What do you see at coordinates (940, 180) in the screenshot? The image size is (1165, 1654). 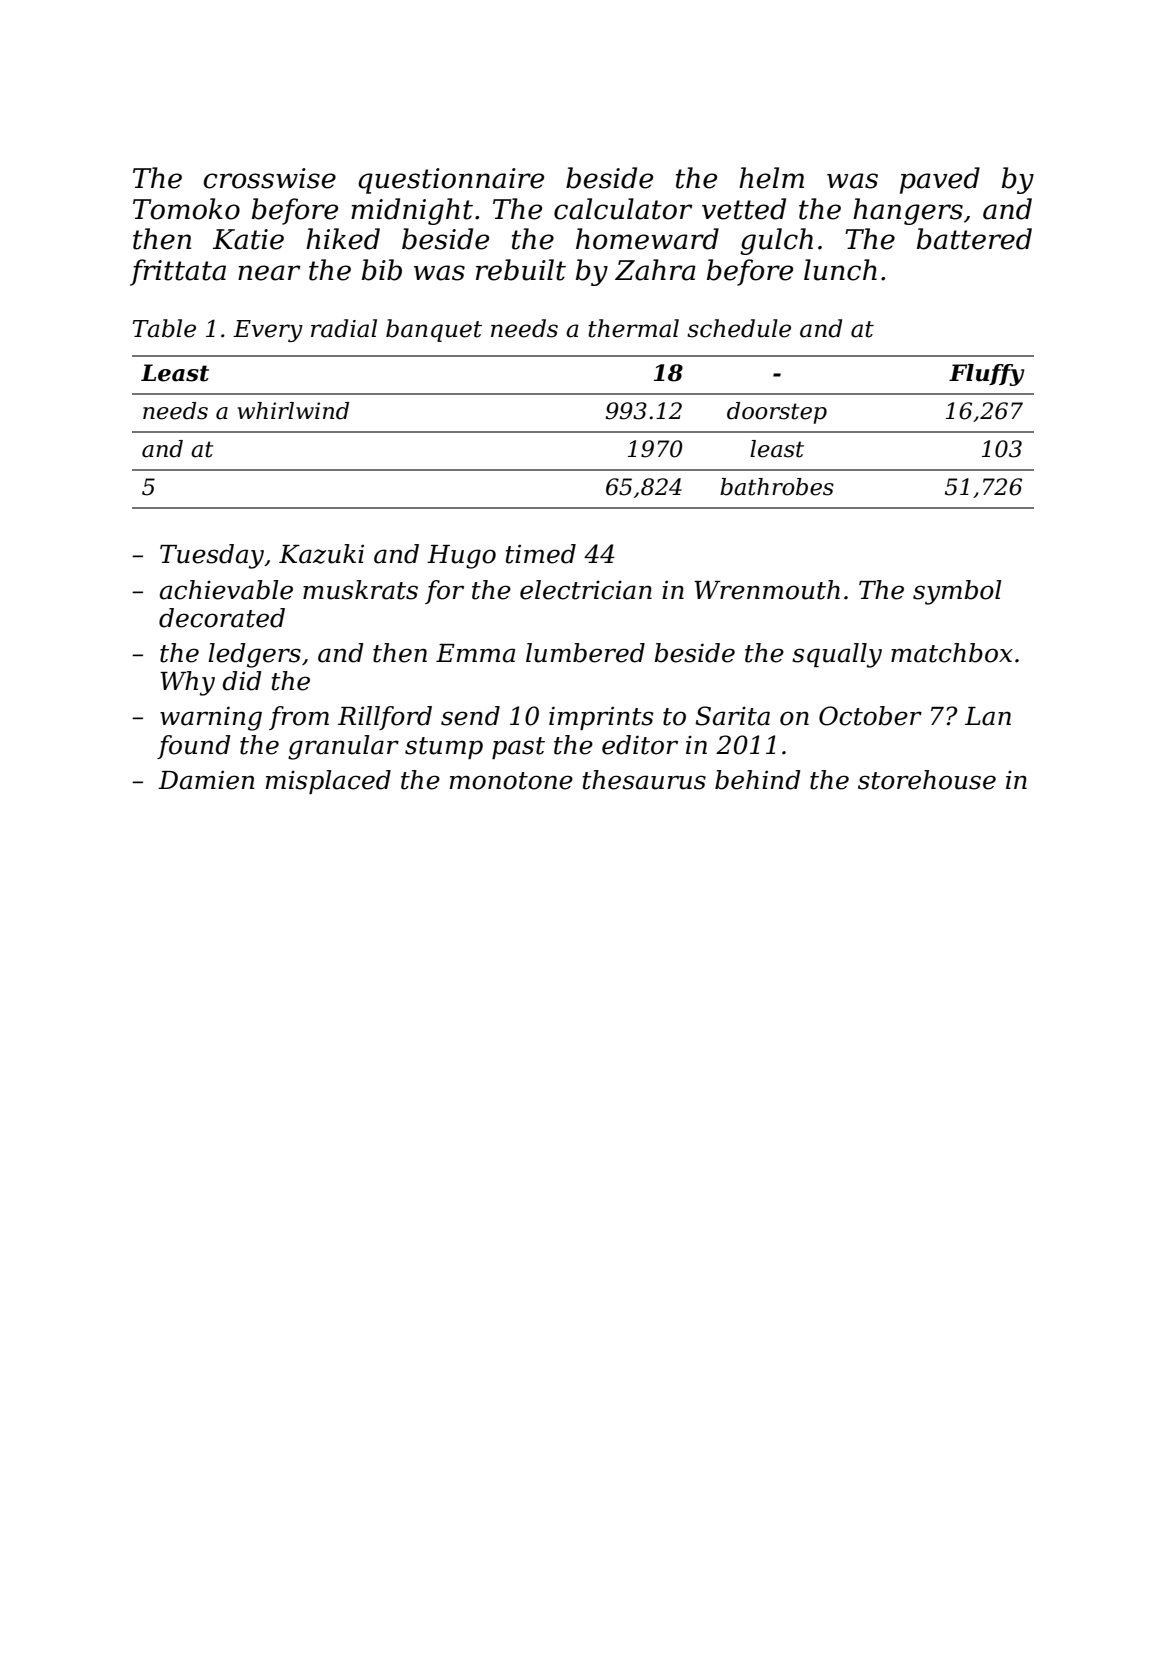 I see `paved` at bounding box center [940, 180].
